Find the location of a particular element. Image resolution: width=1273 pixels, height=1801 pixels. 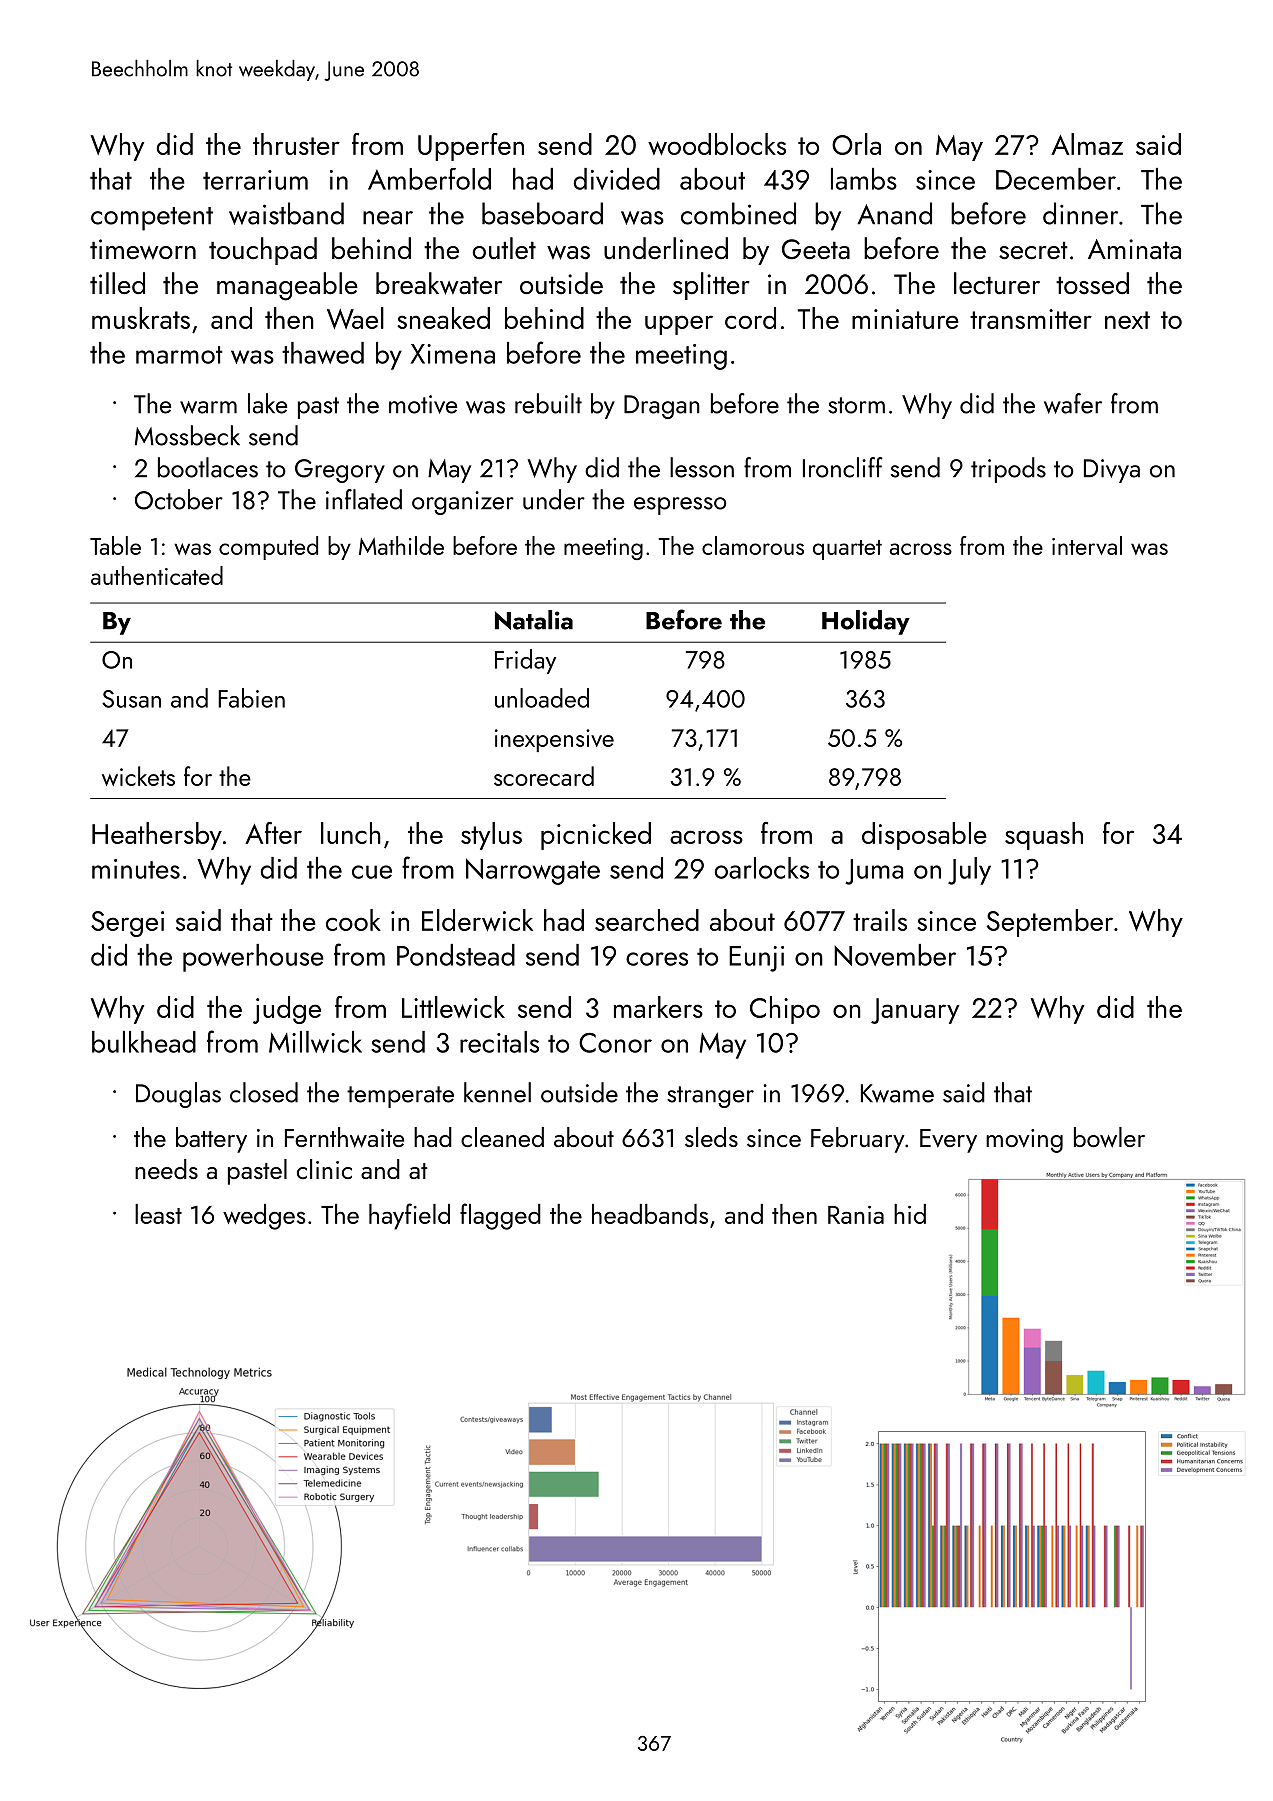

Amberfold is located at coordinates (429, 179).
